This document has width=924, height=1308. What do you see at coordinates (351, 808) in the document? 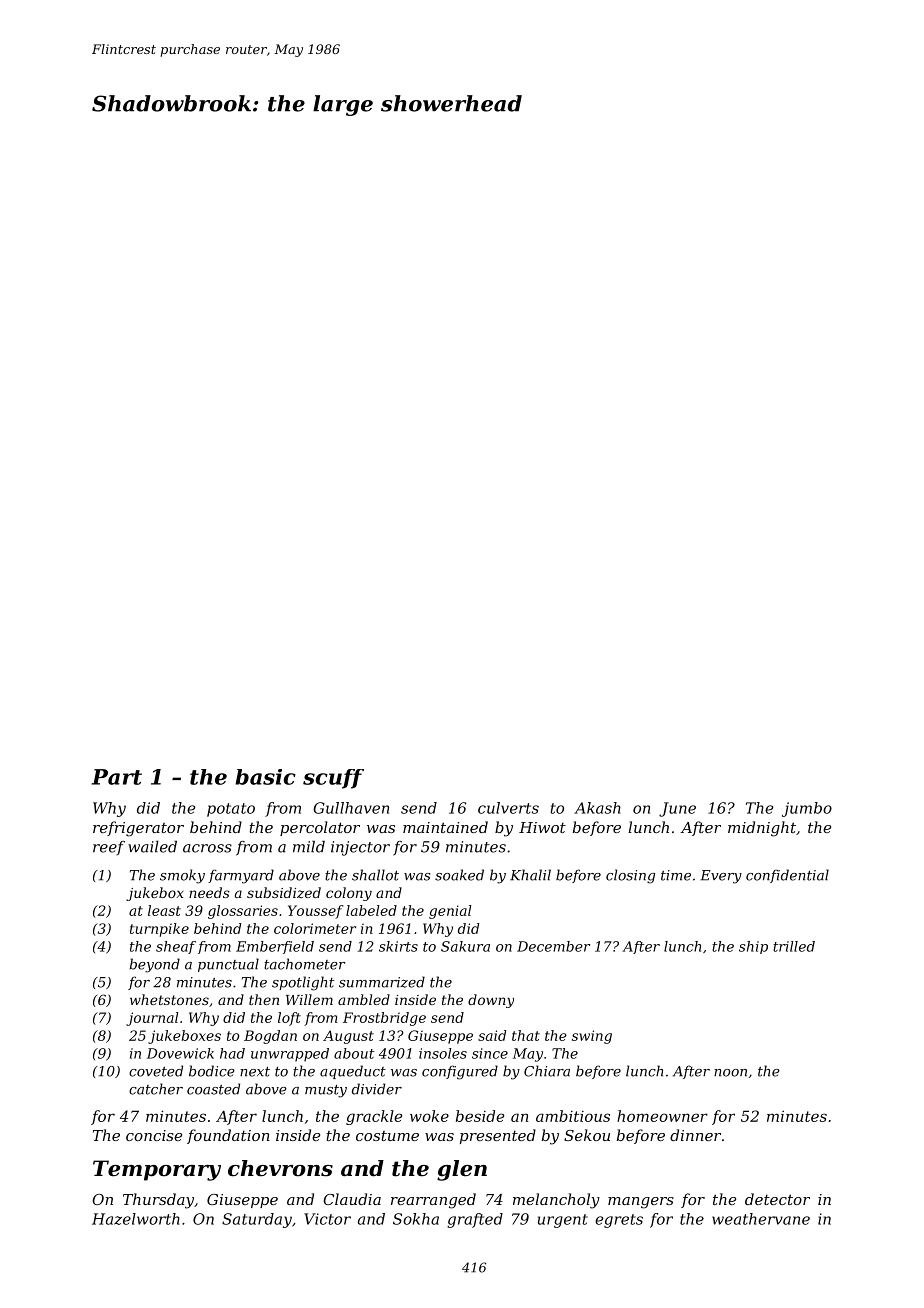
I see `Gullhaven` at bounding box center [351, 808].
